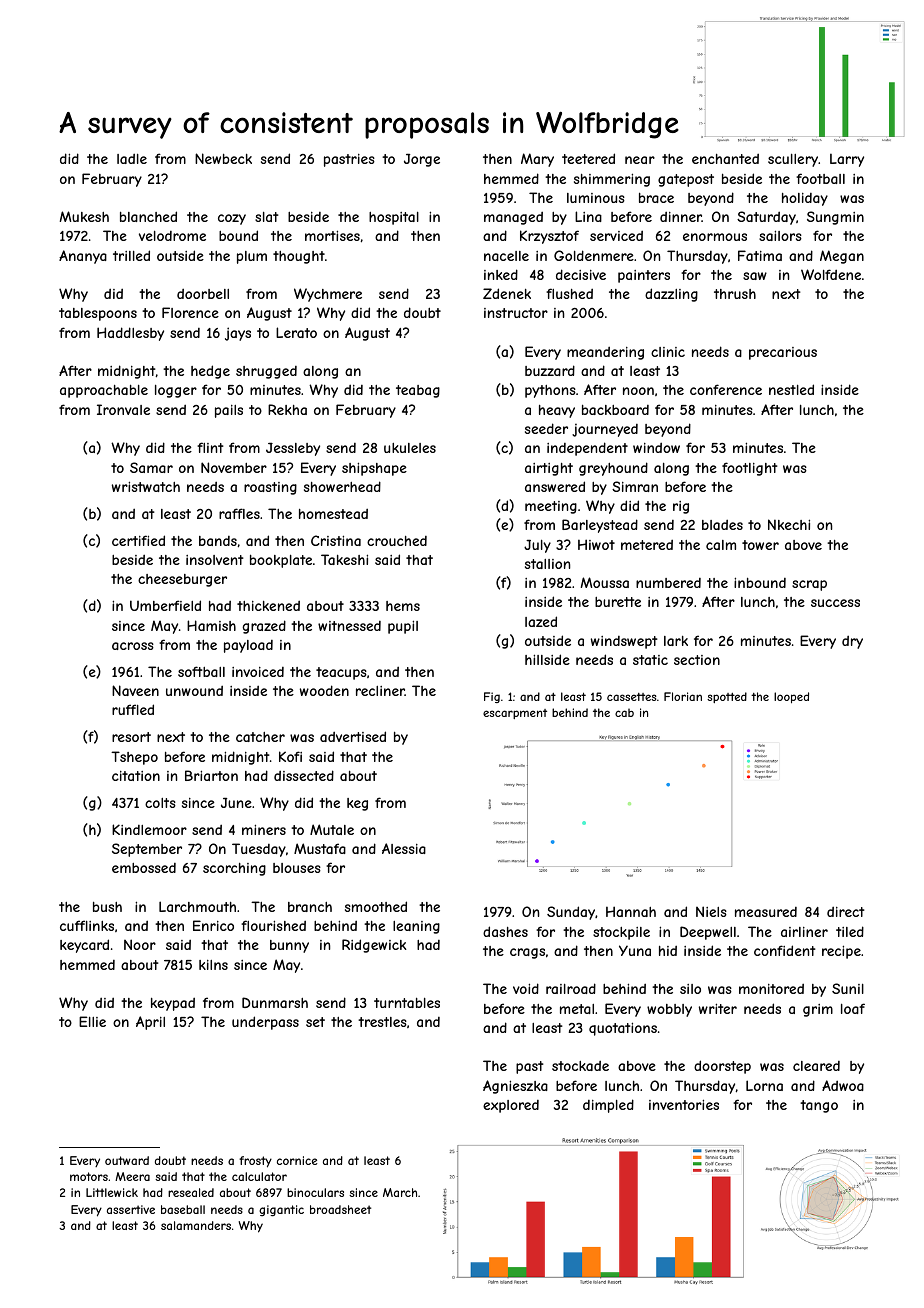 This screenshot has width=924, height=1308. Describe the element at coordinates (410, 448) in the screenshot. I see `ukuleles` at that location.
